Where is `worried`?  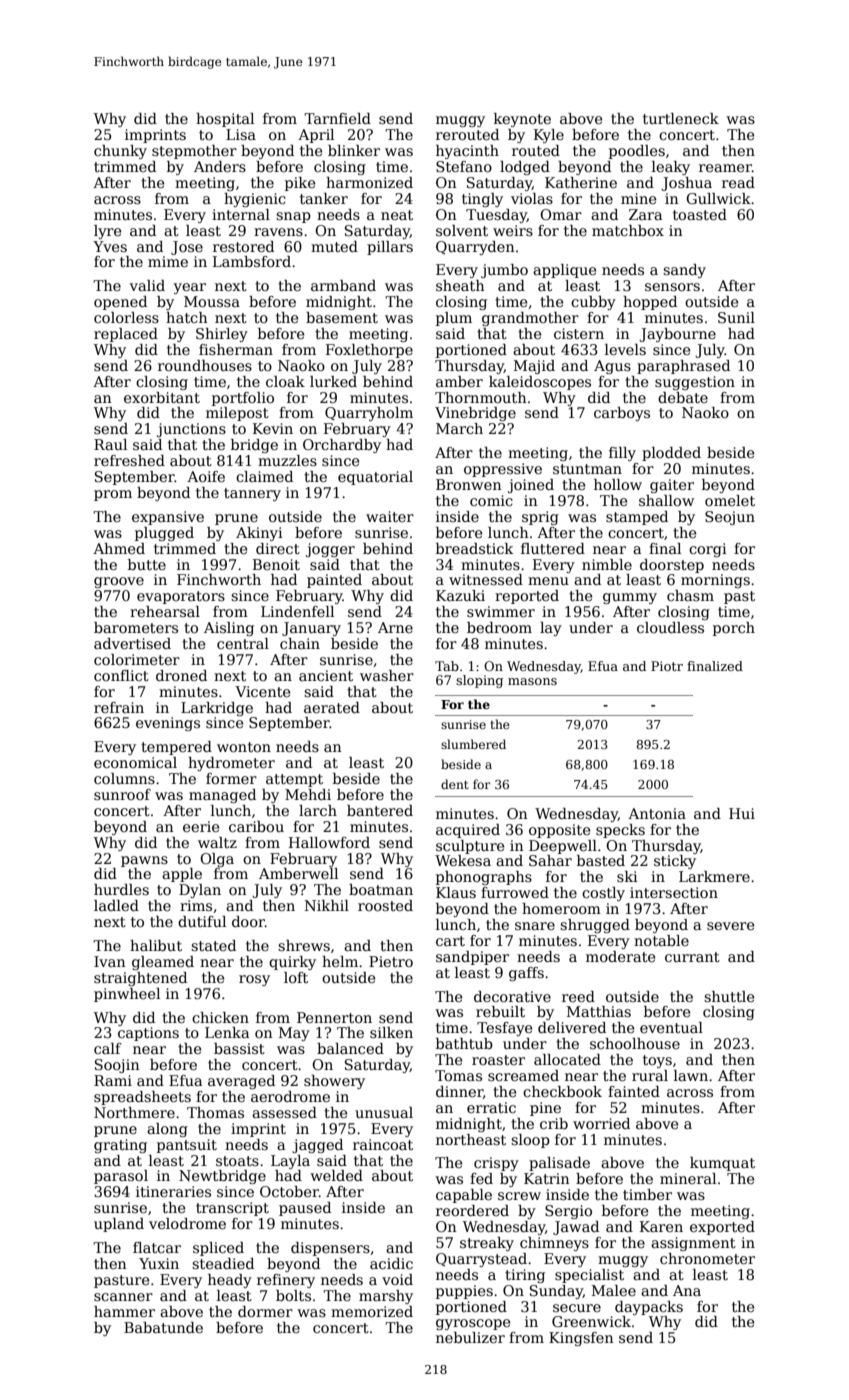
worried is located at coordinates (601, 1123).
